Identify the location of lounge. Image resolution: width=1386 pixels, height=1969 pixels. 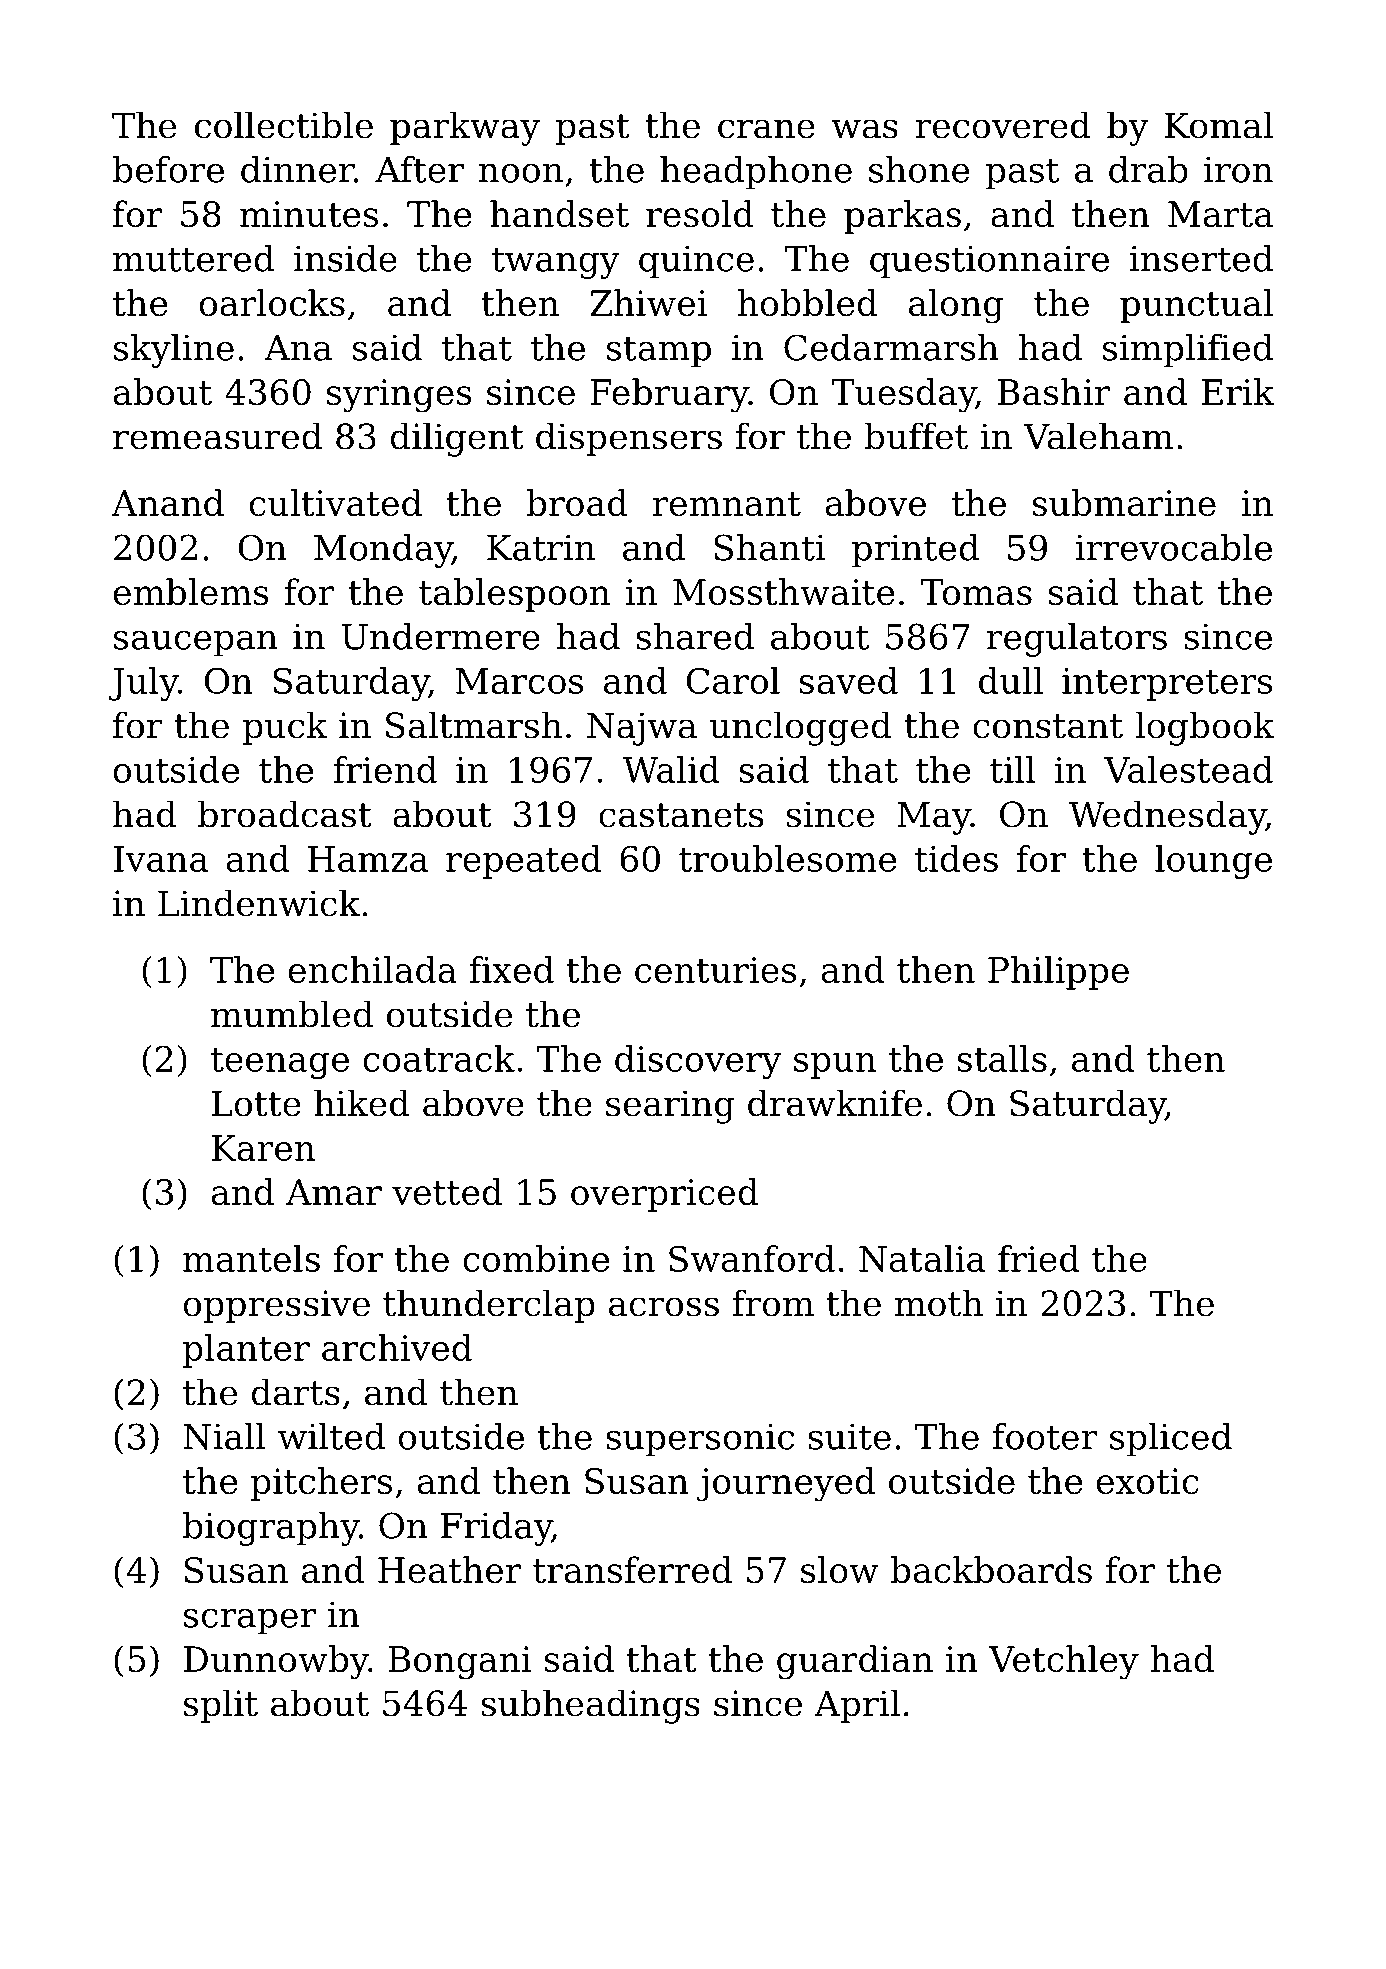
(1213, 862).
